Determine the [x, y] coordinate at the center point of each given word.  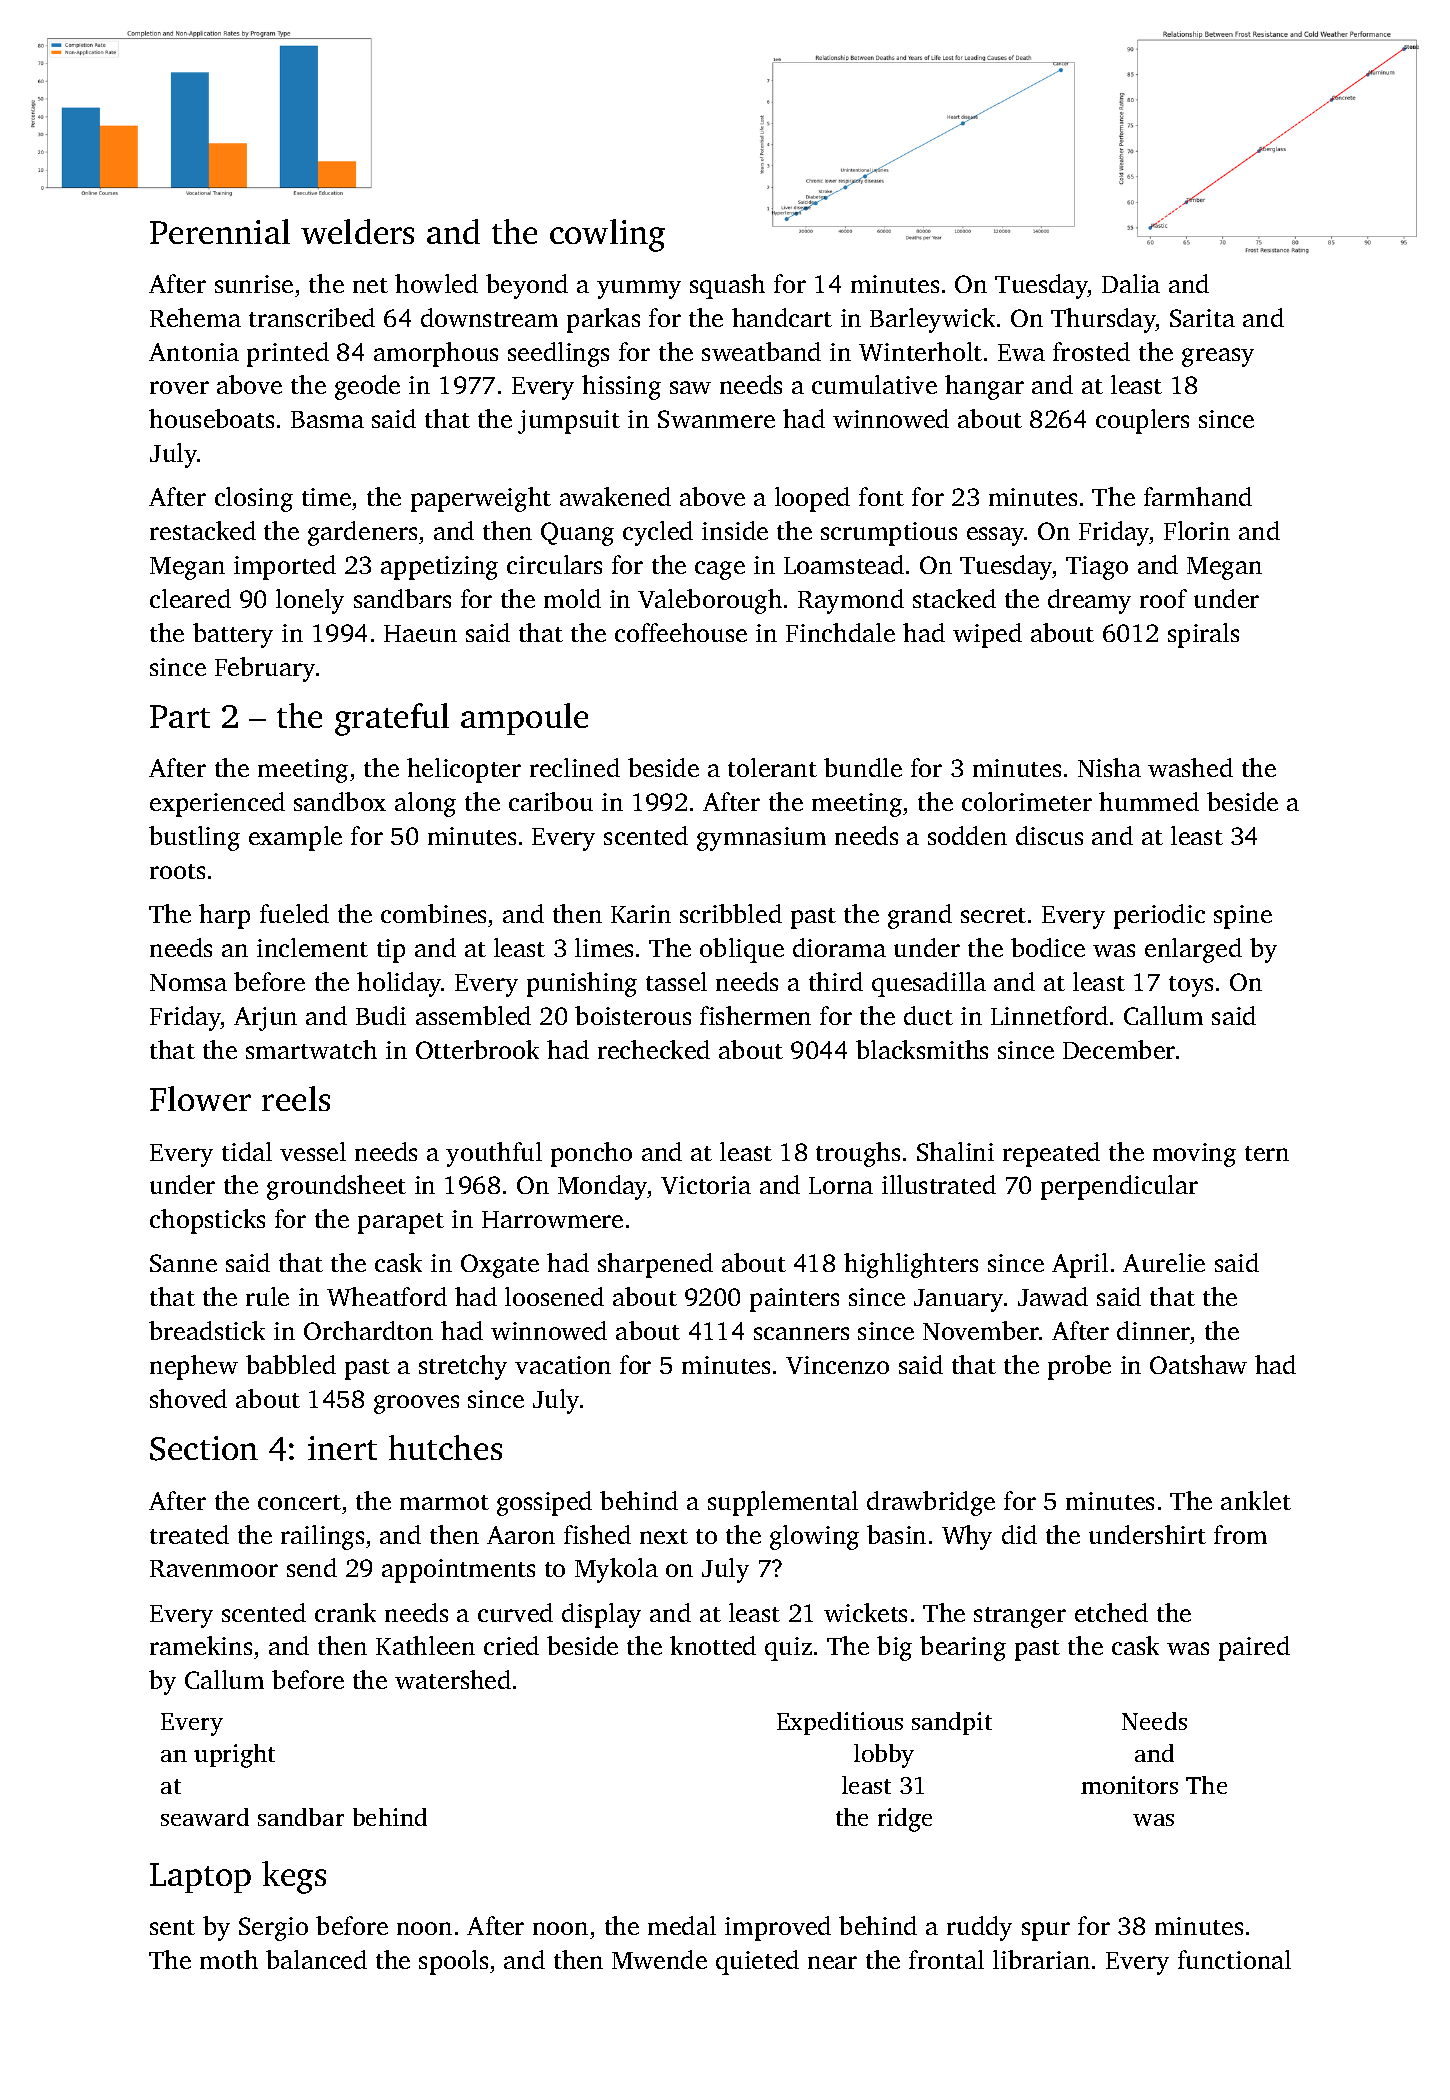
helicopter [464, 770]
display [601, 1615]
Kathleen [425, 1645]
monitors [1129, 1785]
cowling [607, 235]
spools [453, 1962]
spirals [1203, 635]
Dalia [1131, 283]
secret [993, 915]
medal [682, 1925]
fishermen [755, 1015]
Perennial [220, 231]
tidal [247, 1151]
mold [572, 598]
